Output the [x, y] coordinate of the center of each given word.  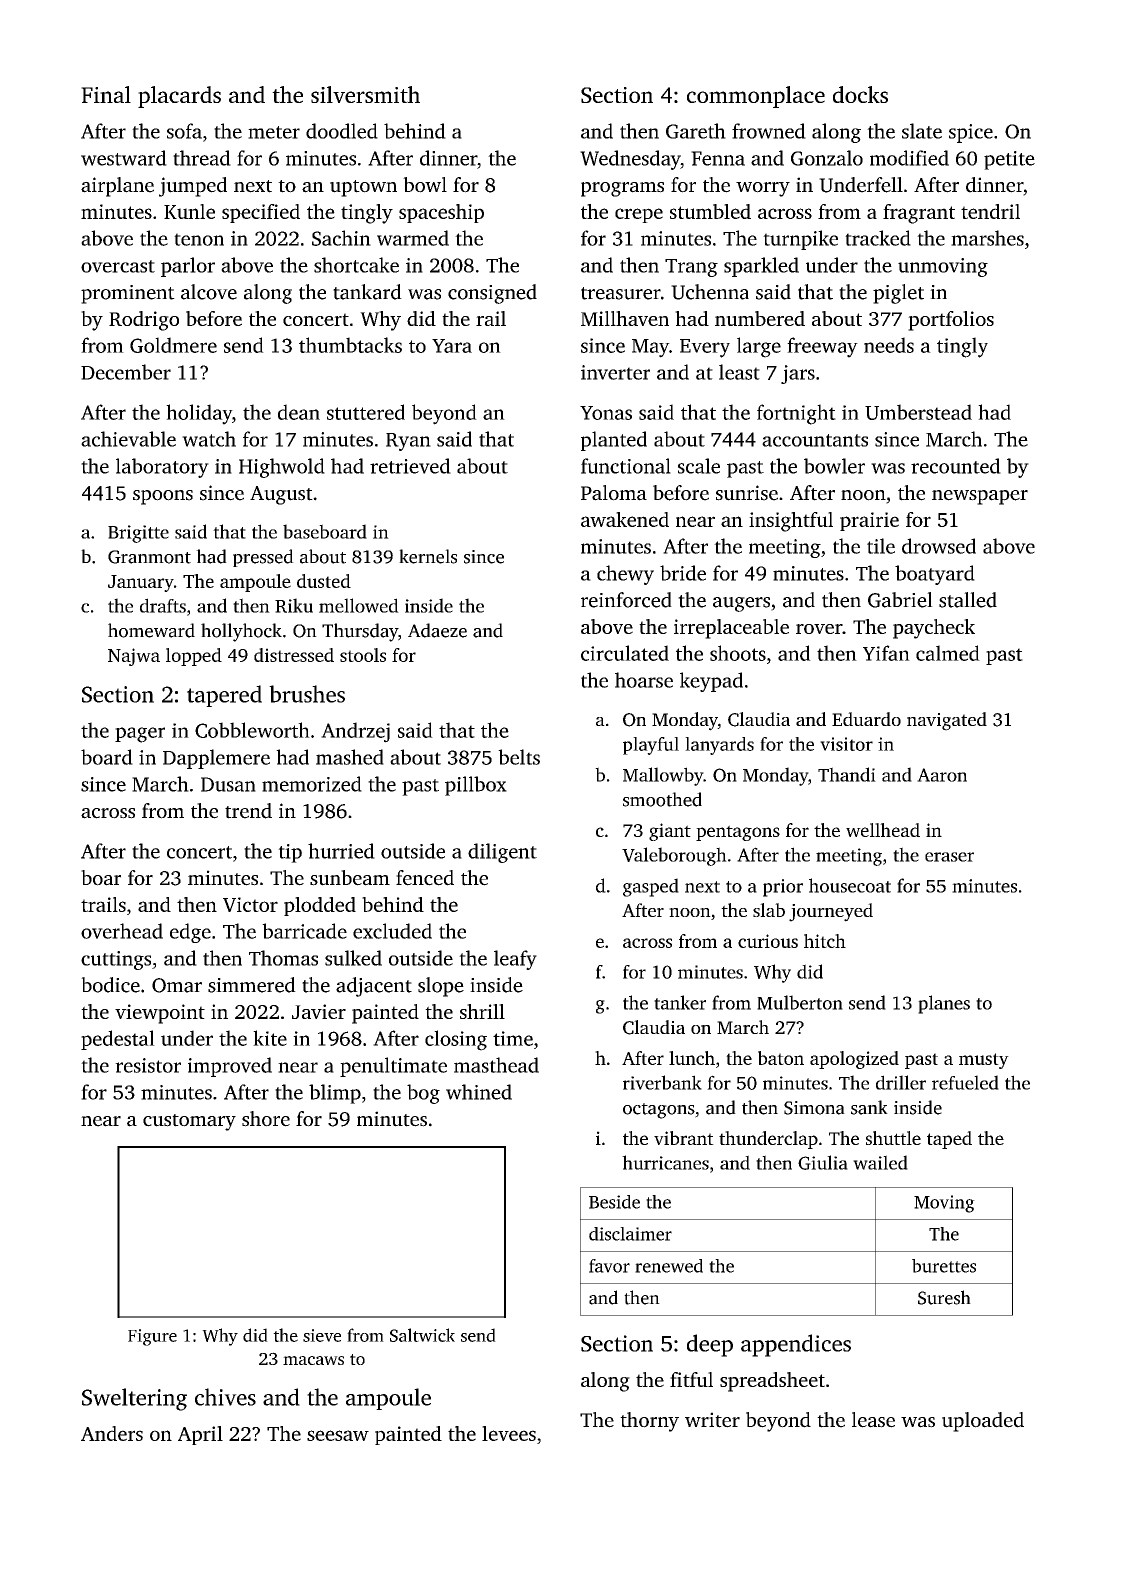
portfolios [951, 321]
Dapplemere [216, 759]
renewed [669, 1266]
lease [873, 1420]
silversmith [365, 94]
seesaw [338, 1435]
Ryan [408, 442]
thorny [649, 1422]
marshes [987, 238]
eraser [949, 857]
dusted [324, 581]
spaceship [441, 213]
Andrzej [355, 732]
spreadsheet [772, 1382]
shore [266, 1119]
